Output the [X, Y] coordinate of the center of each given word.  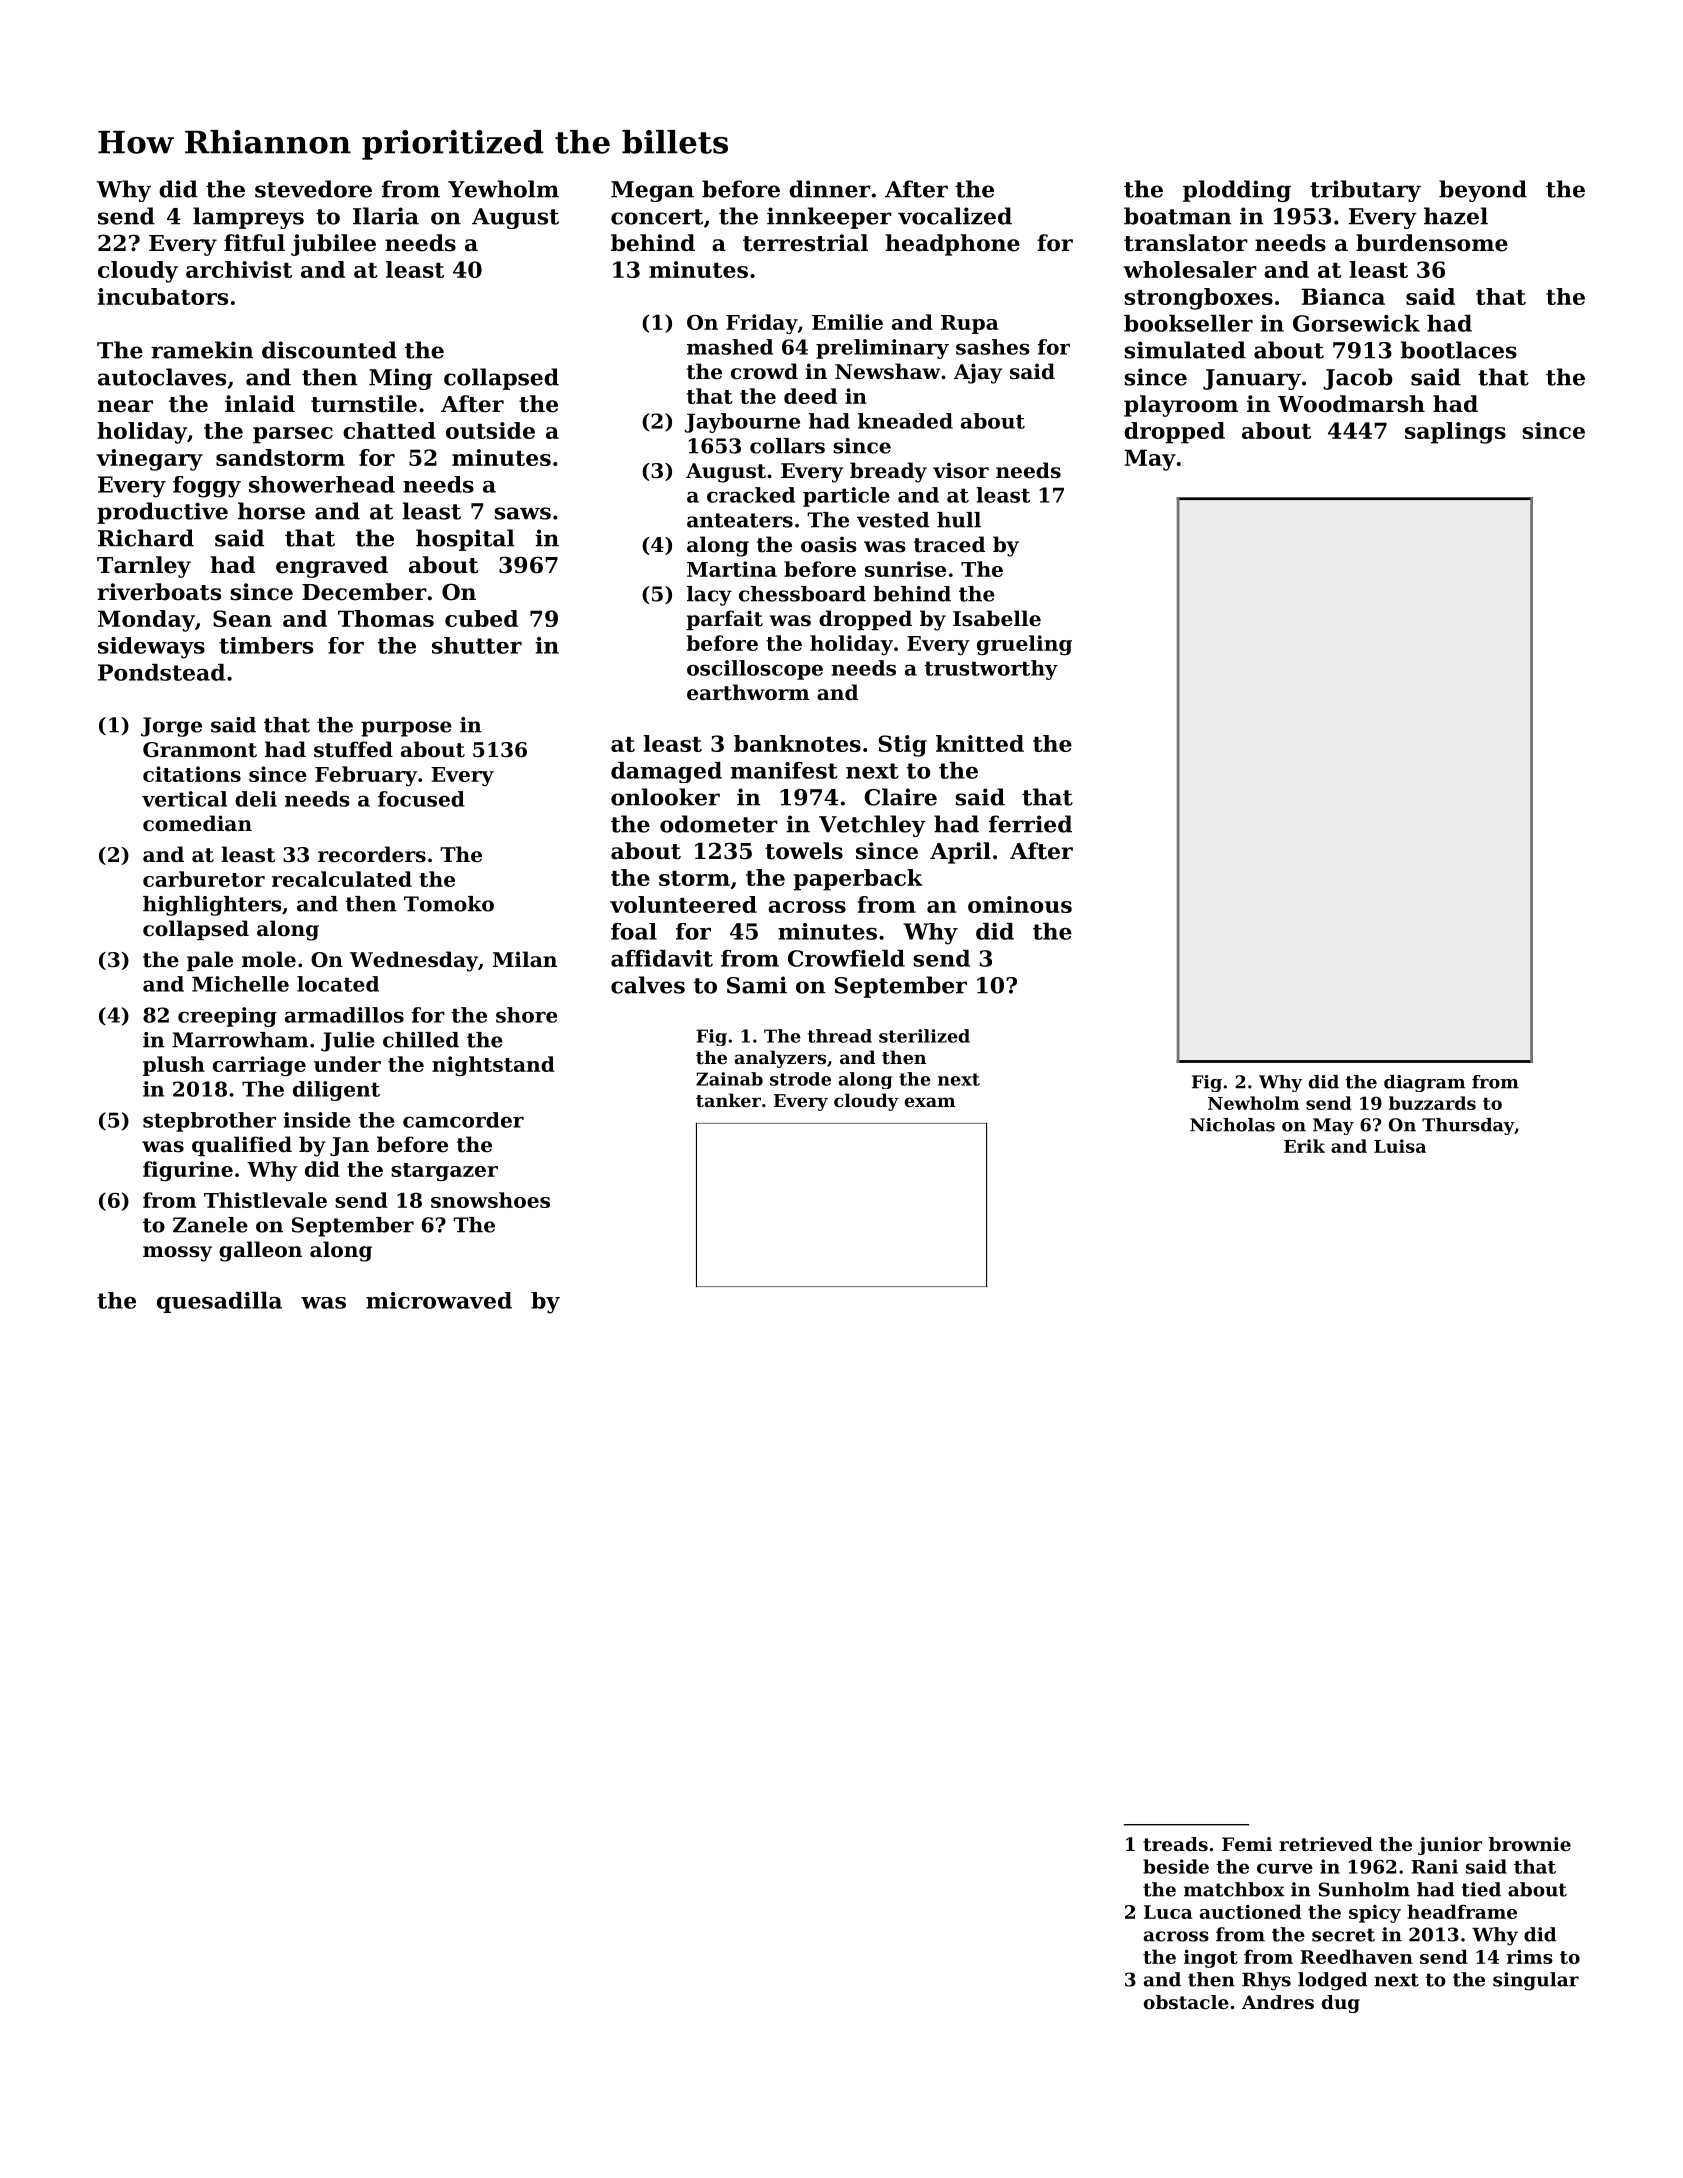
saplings [1455, 433]
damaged [666, 772]
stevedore [313, 189]
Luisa [1400, 1146]
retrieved [1326, 1844]
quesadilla [219, 1302]
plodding [1237, 191]
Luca [1168, 1912]
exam [929, 1102]
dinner [830, 189]
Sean [242, 618]
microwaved [439, 1300]
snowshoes [490, 1200]
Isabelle [997, 618]
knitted [980, 743]
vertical [184, 799]
